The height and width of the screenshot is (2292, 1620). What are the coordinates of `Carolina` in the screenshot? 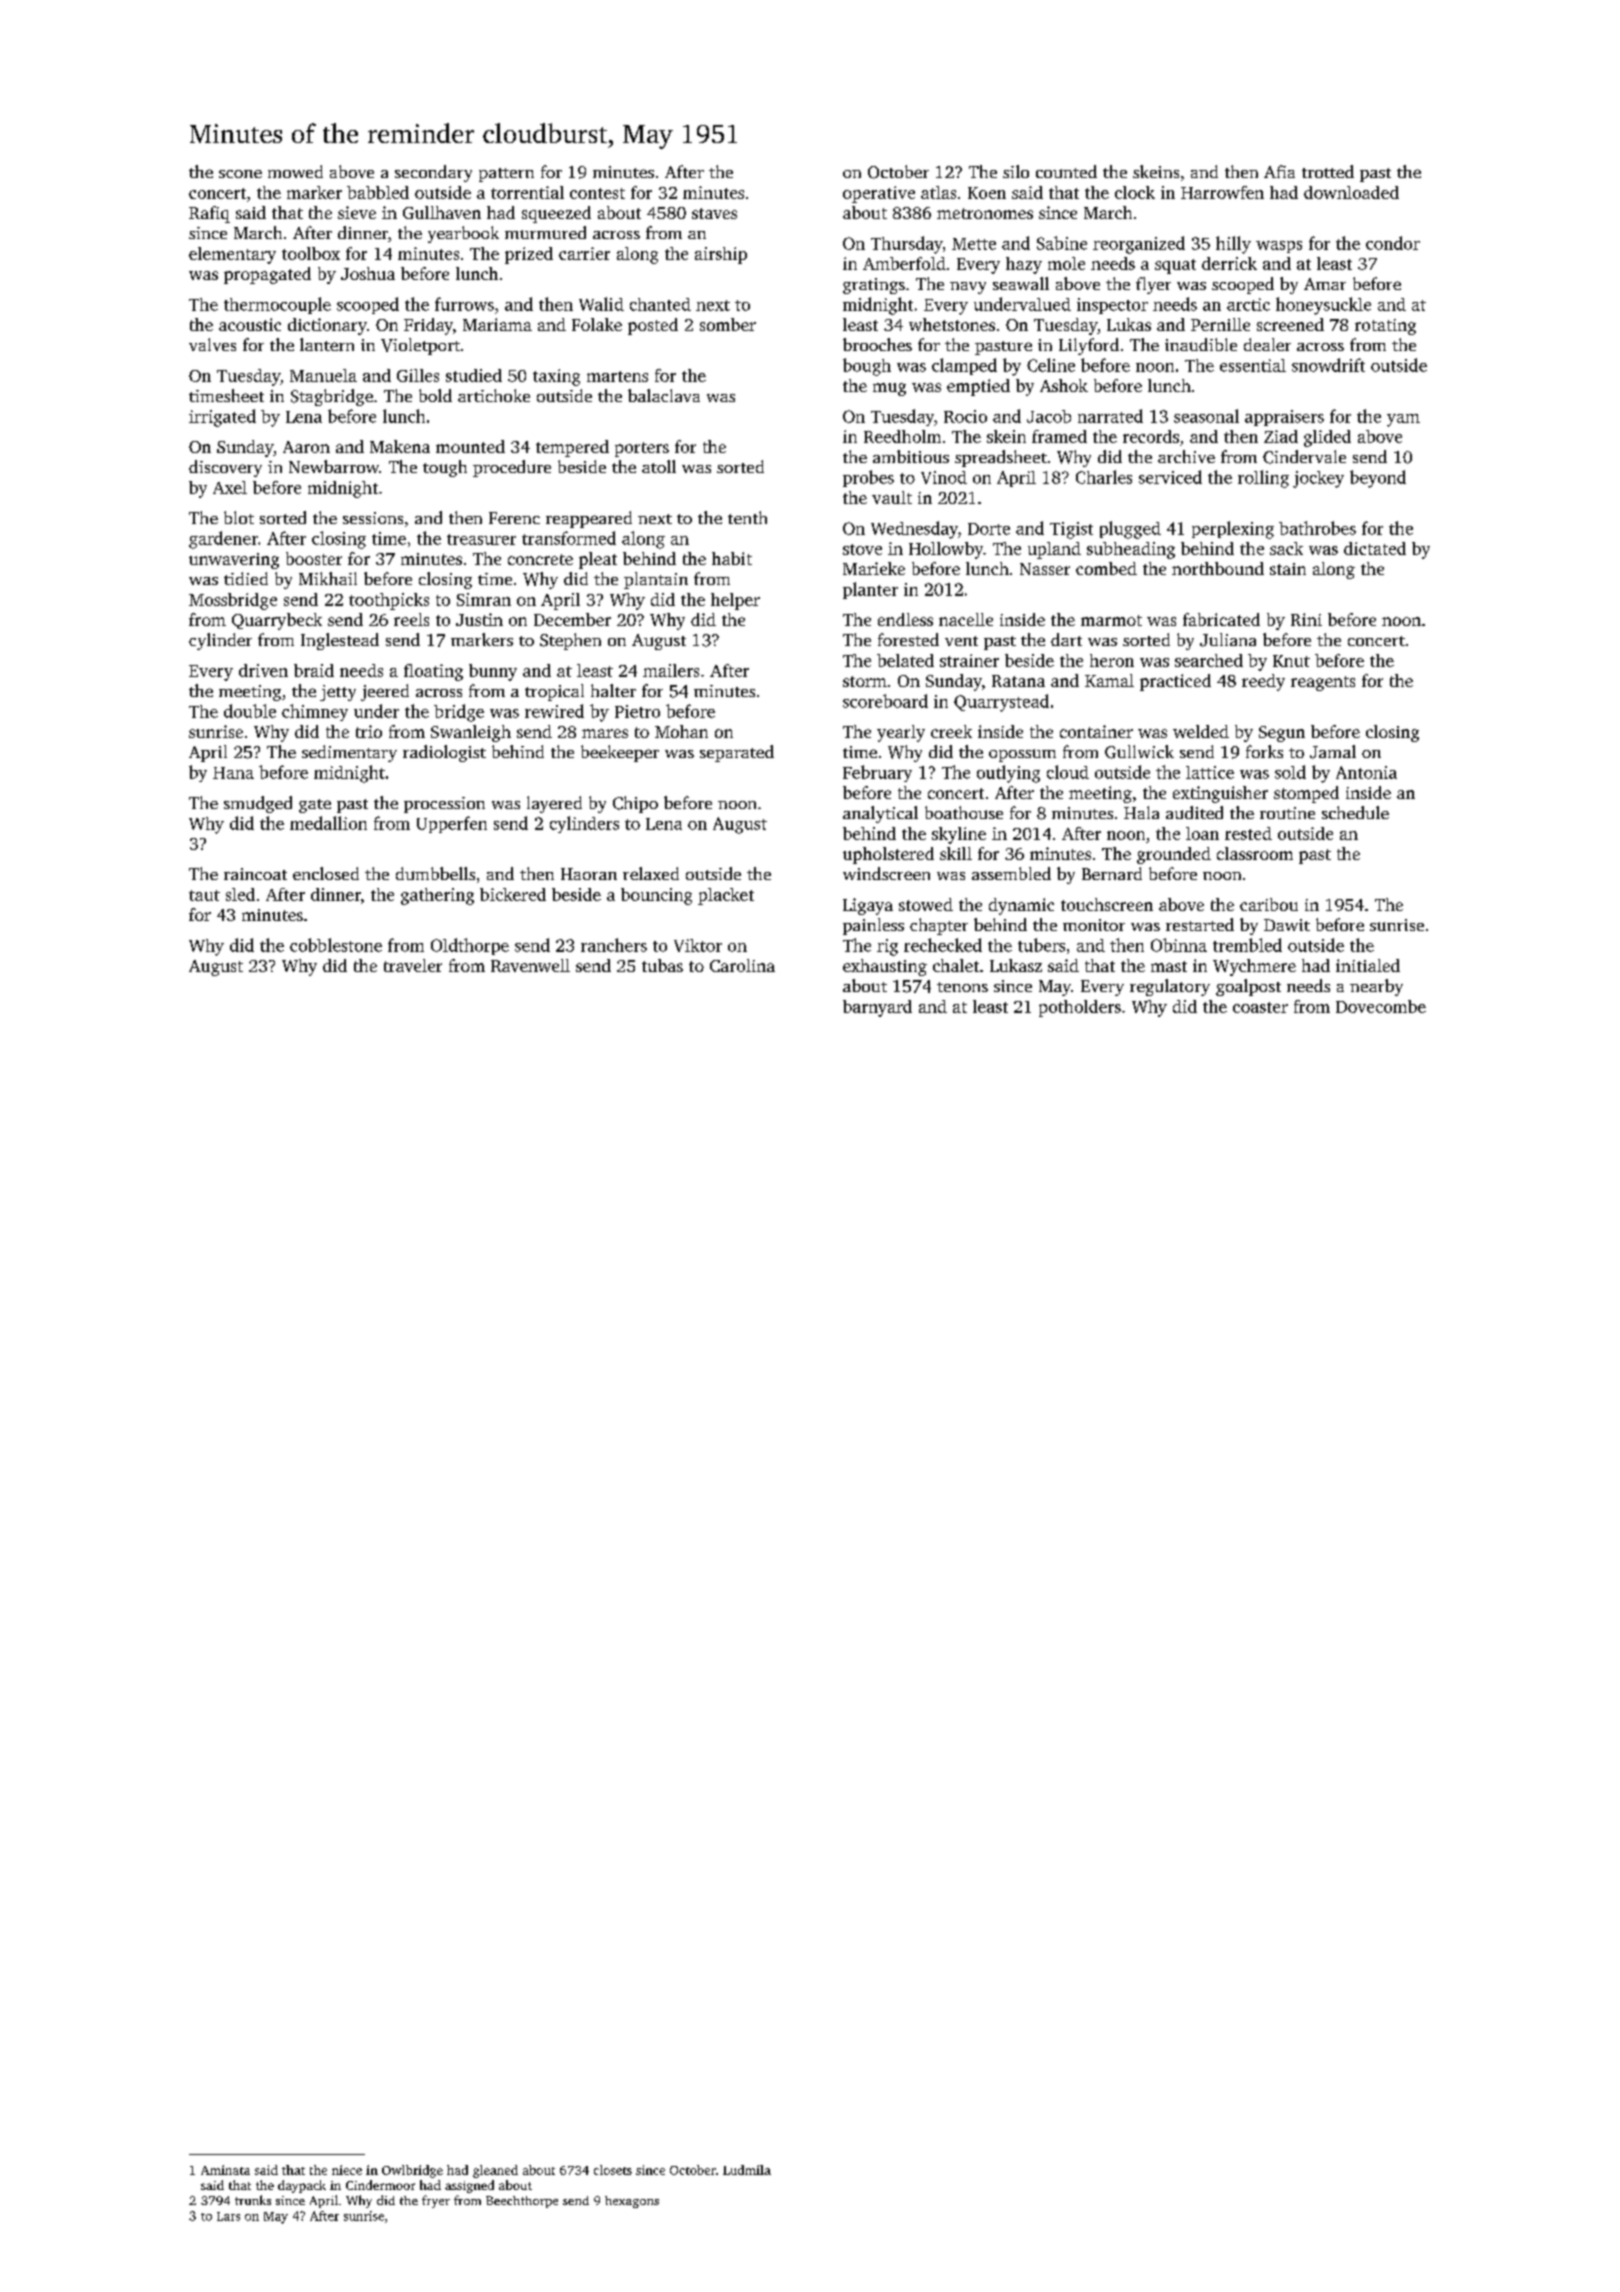 It's located at (742, 965).
